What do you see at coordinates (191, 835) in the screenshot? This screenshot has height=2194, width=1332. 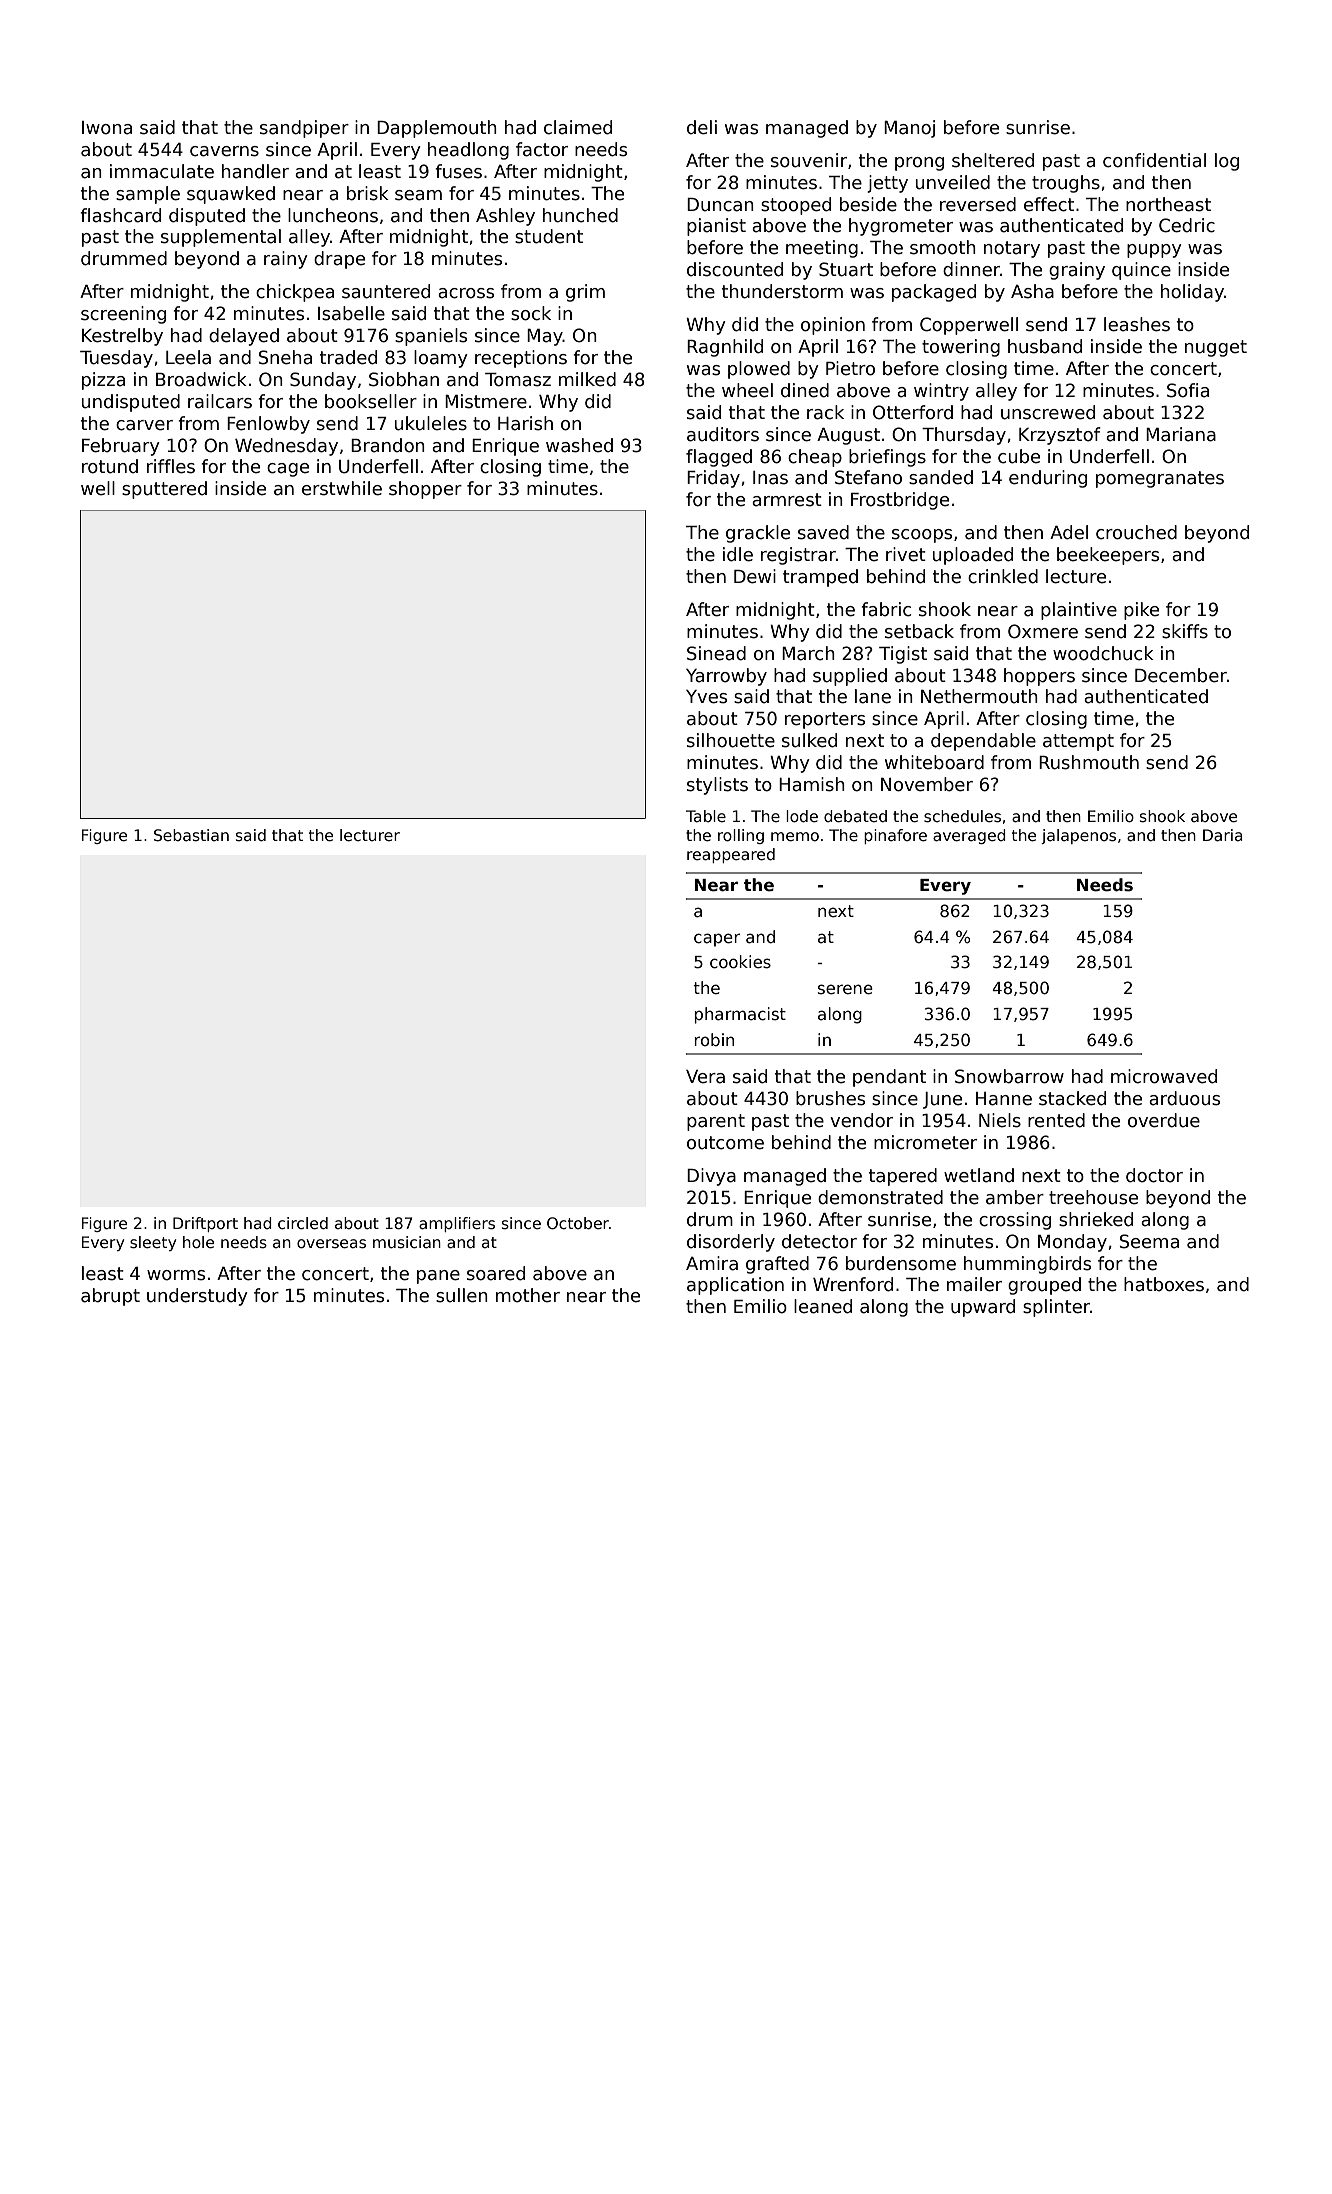 I see `Sebastian` at bounding box center [191, 835].
